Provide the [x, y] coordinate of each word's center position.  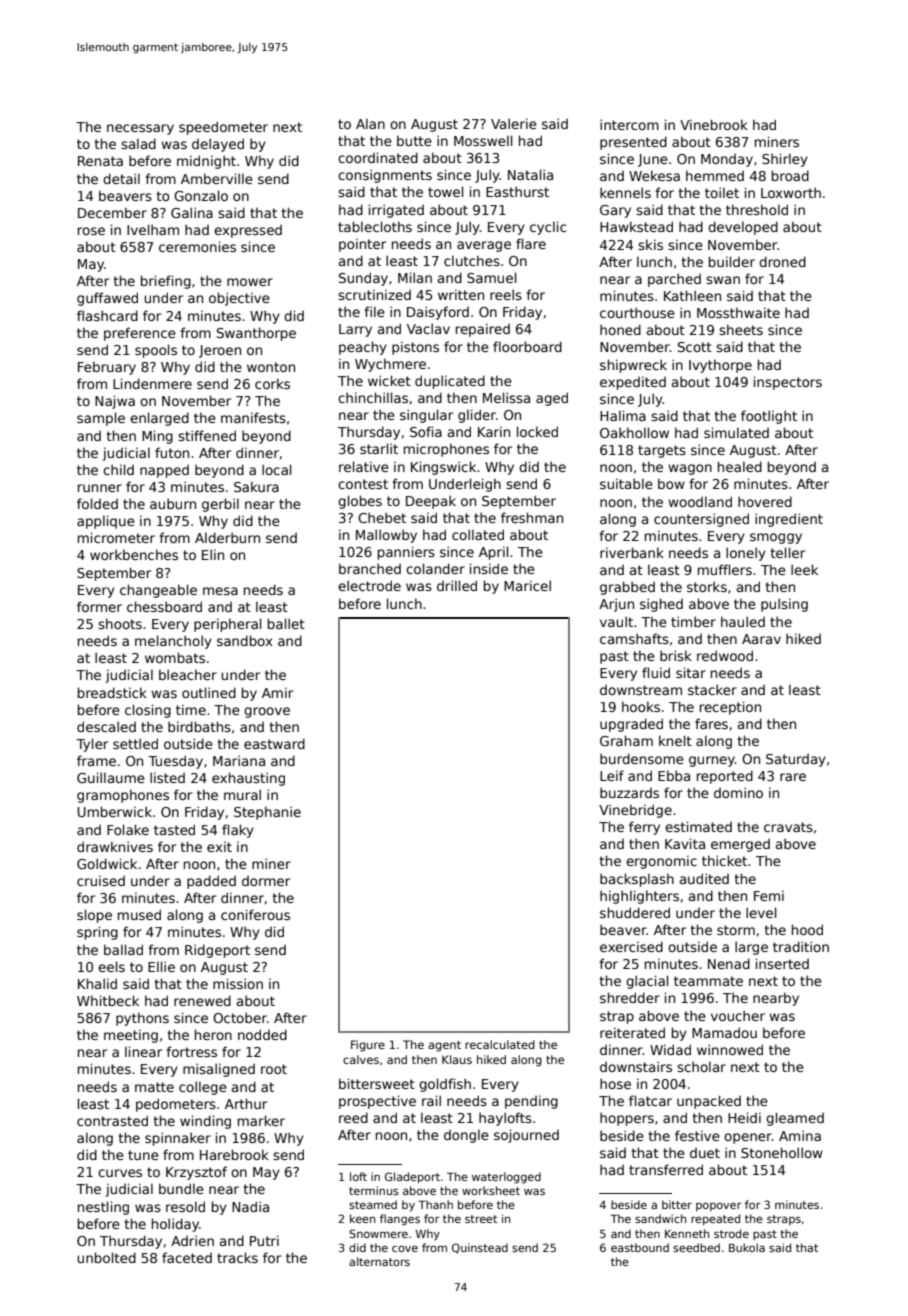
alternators [379, 1261]
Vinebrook [714, 124]
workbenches [134, 554]
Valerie [514, 123]
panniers [406, 553]
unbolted [106, 1257]
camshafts [634, 638]
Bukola [747, 1247]
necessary [140, 129]
